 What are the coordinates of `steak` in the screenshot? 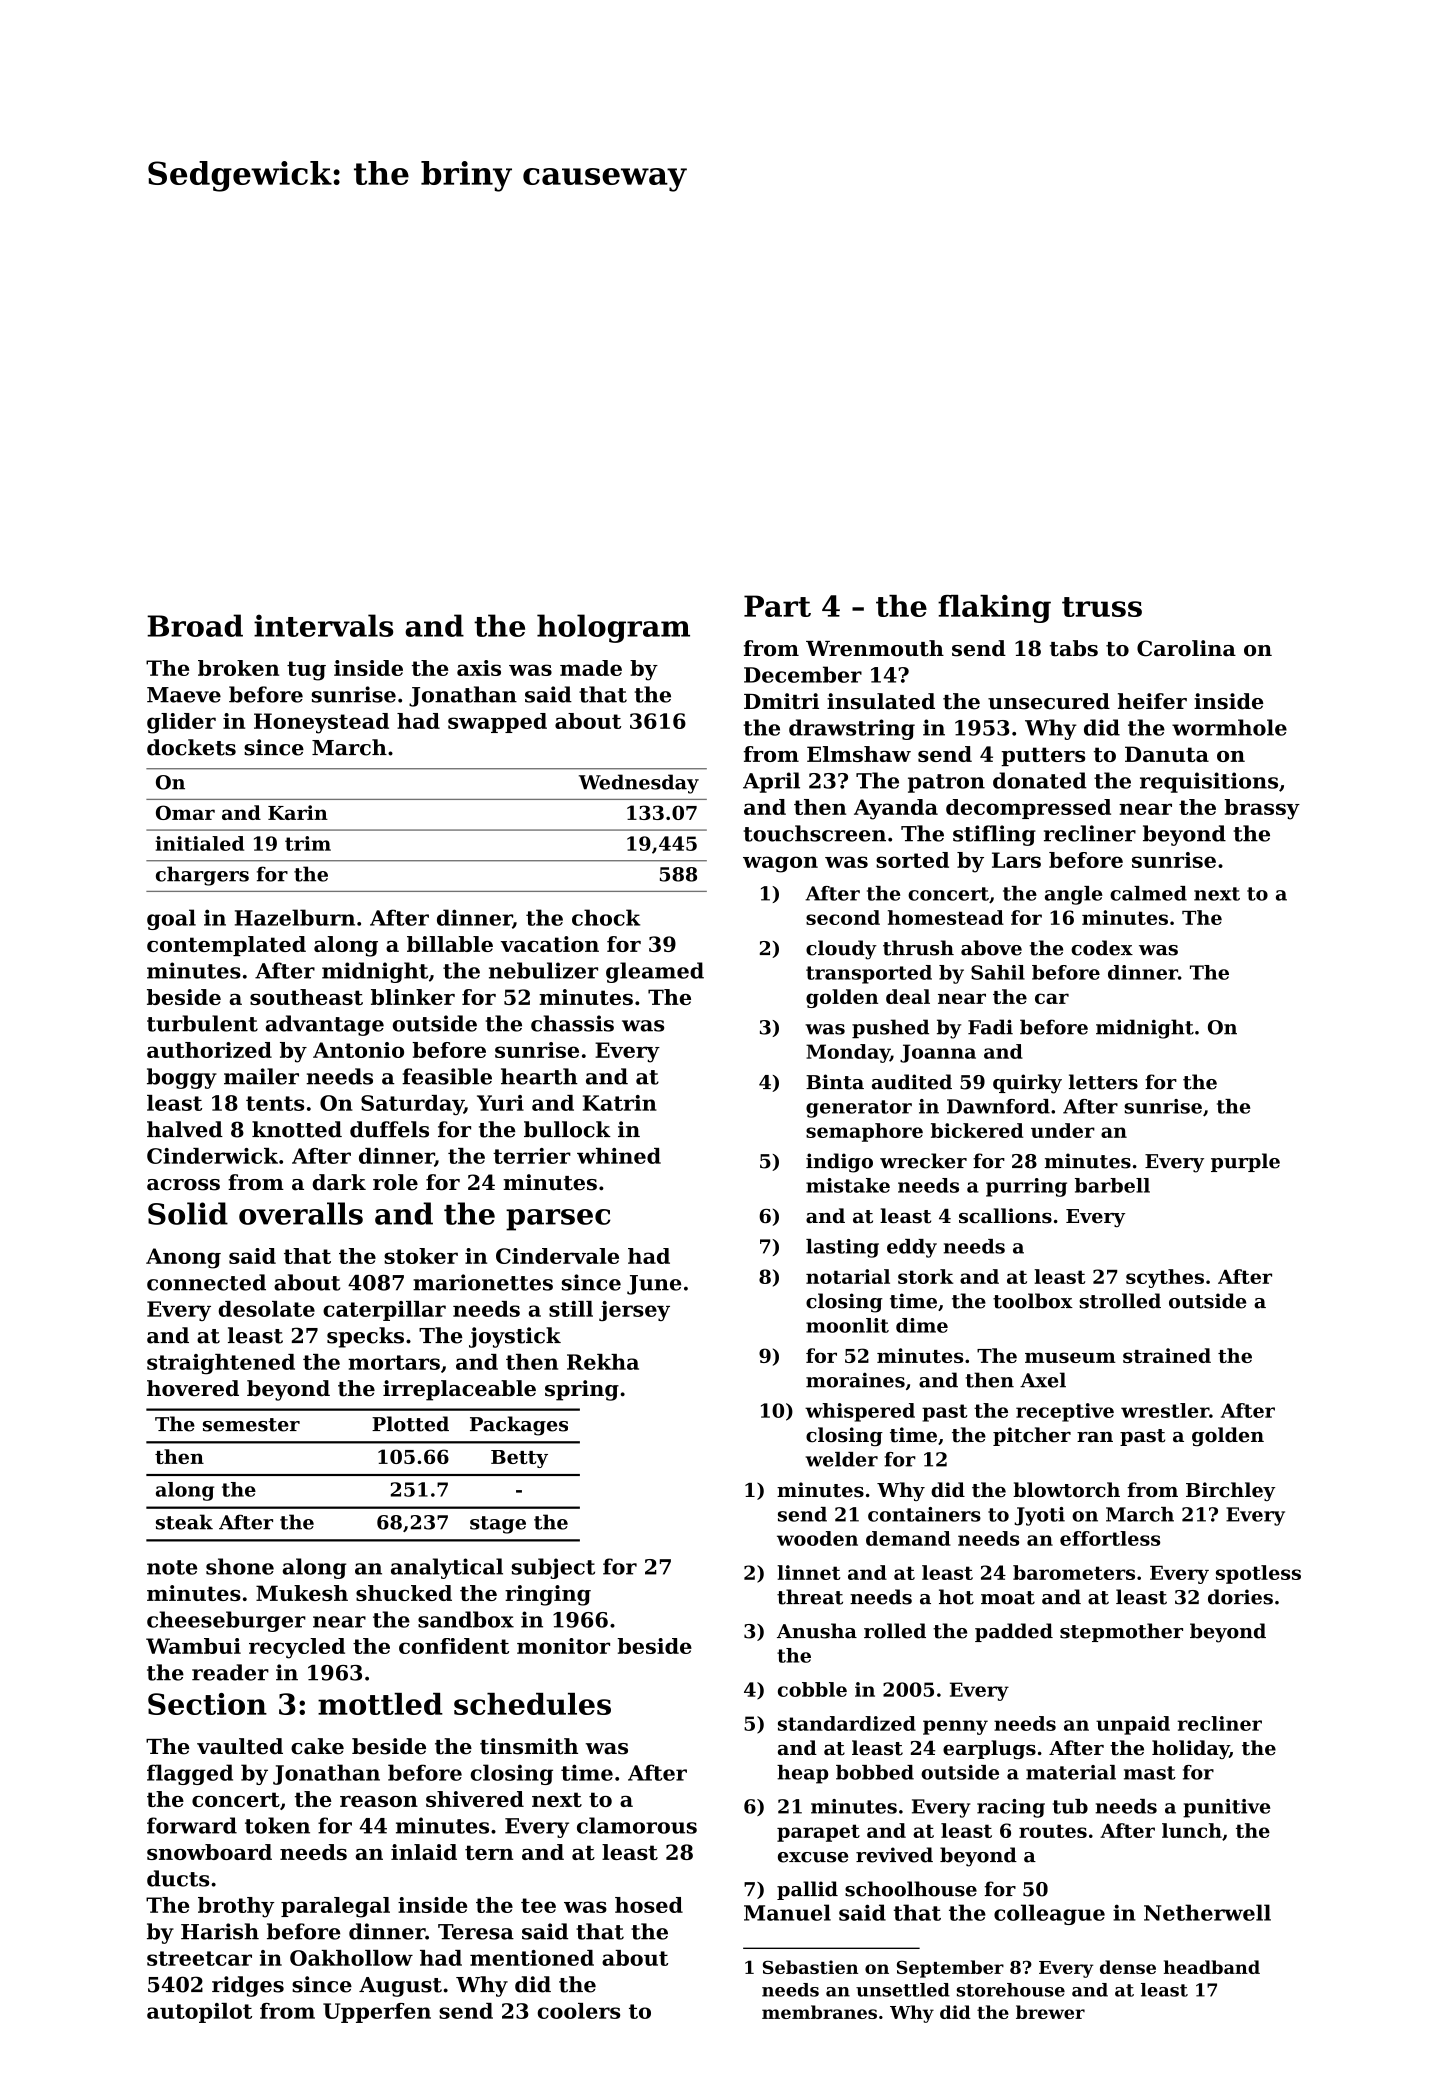 It's located at (184, 1522).
